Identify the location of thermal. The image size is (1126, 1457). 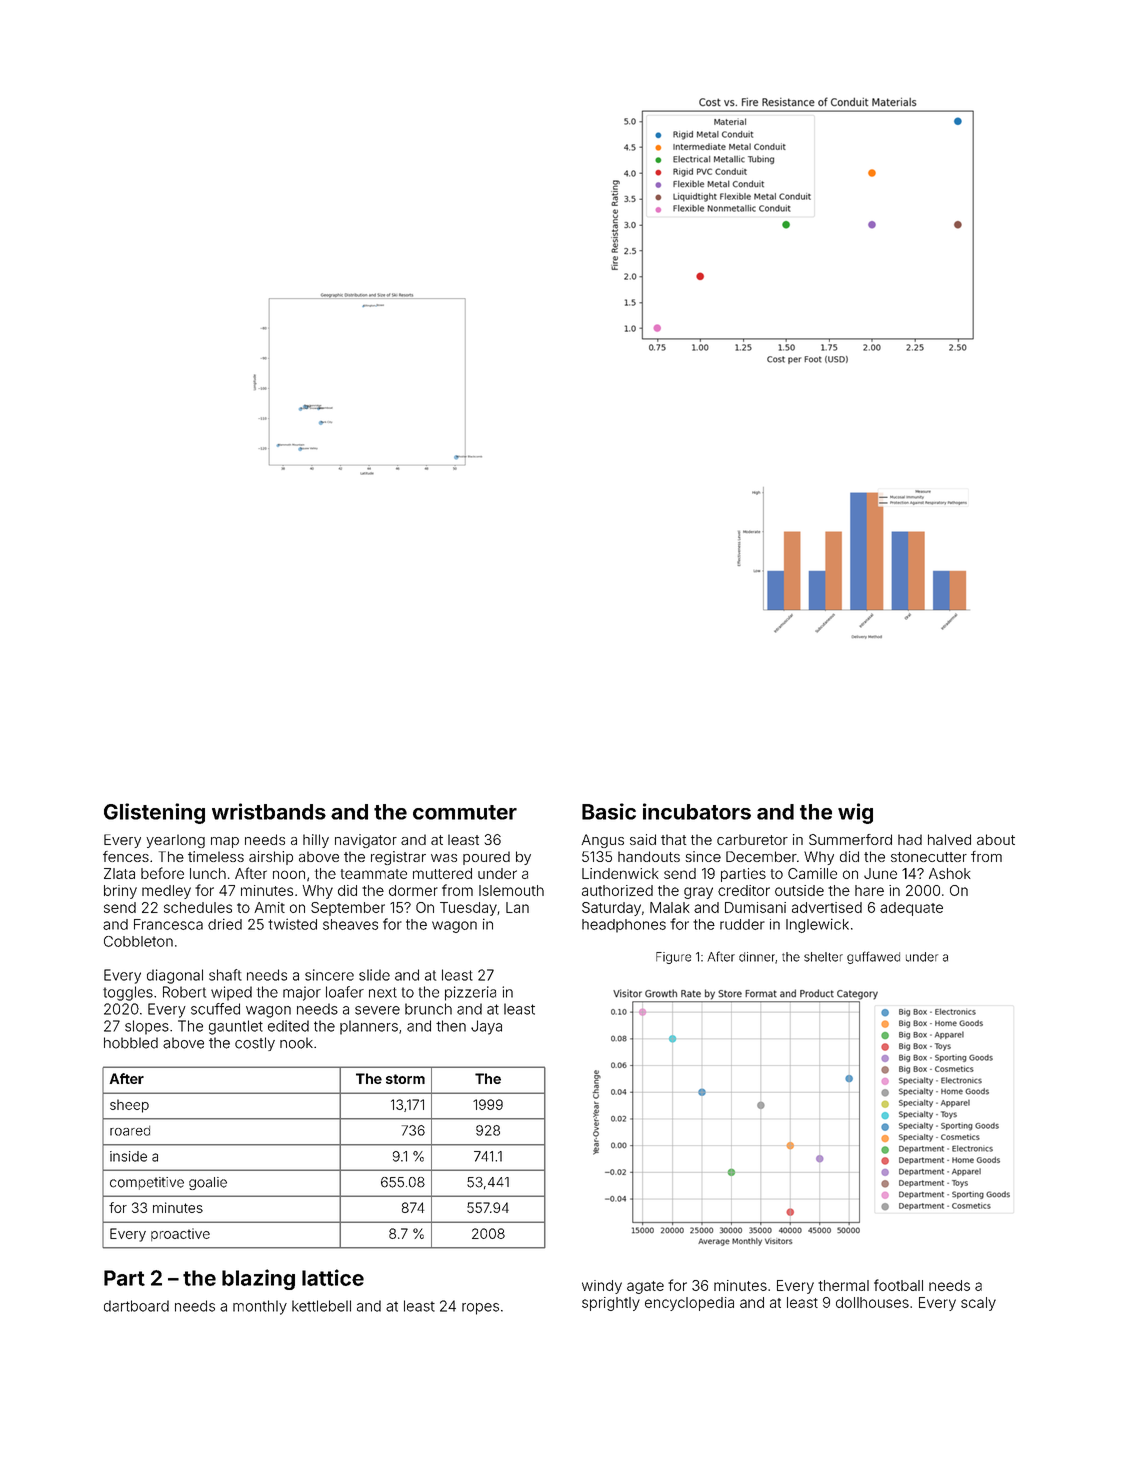
(843, 1285).
